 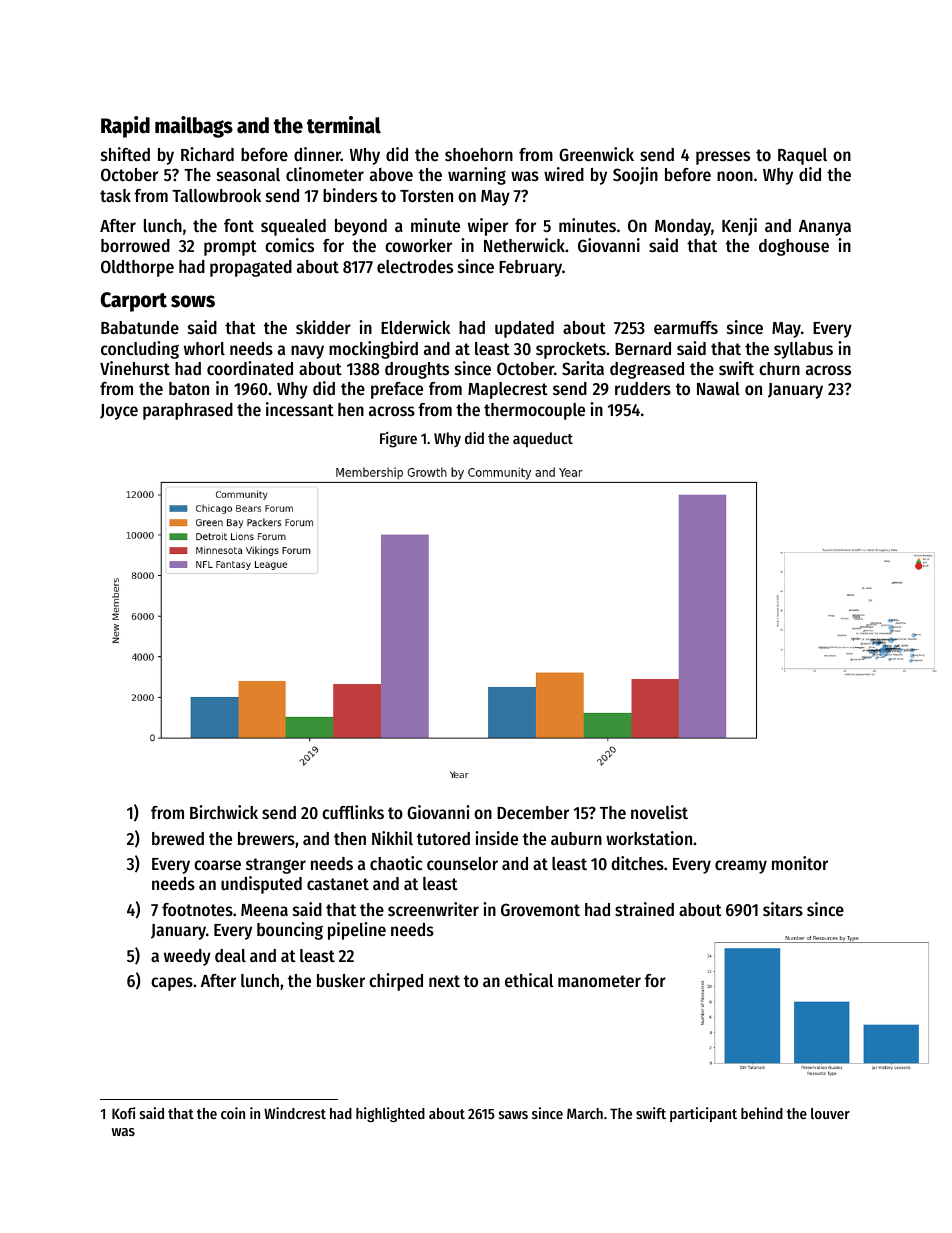 What do you see at coordinates (540, 909) in the document?
I see `Grovemont` at bounding box center [540, 909].
